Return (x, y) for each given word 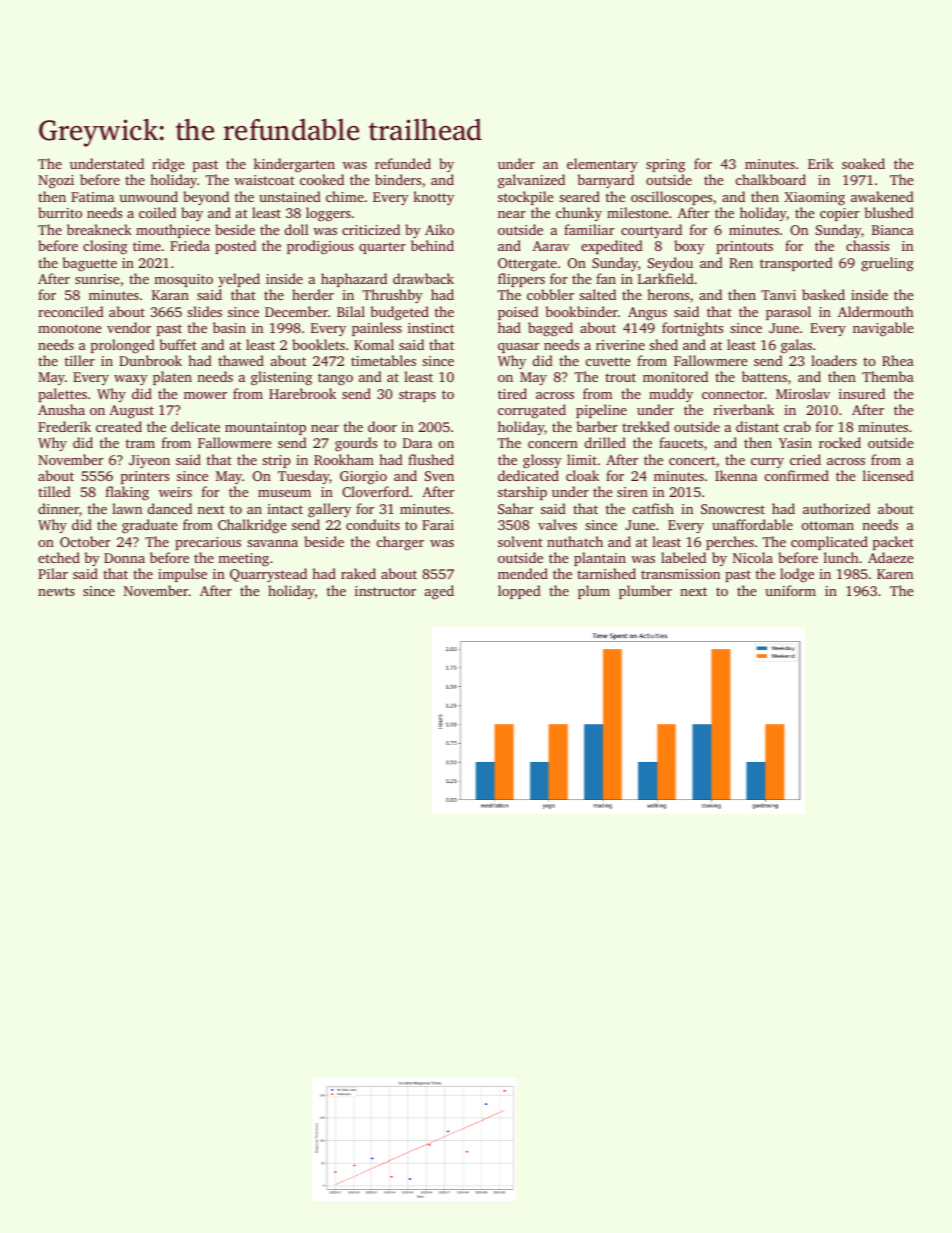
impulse (182, 575)
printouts (744, 247)
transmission (680, 574)
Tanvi (778, 295)
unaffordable (752, 524)
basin (229, 327)
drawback (423, 278)
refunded (403, 163)
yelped (239, 280)
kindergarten (294, 165)
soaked (863, 163)
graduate (150, 526)
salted (597, 294)
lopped (519, 592)
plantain (600, 559)
